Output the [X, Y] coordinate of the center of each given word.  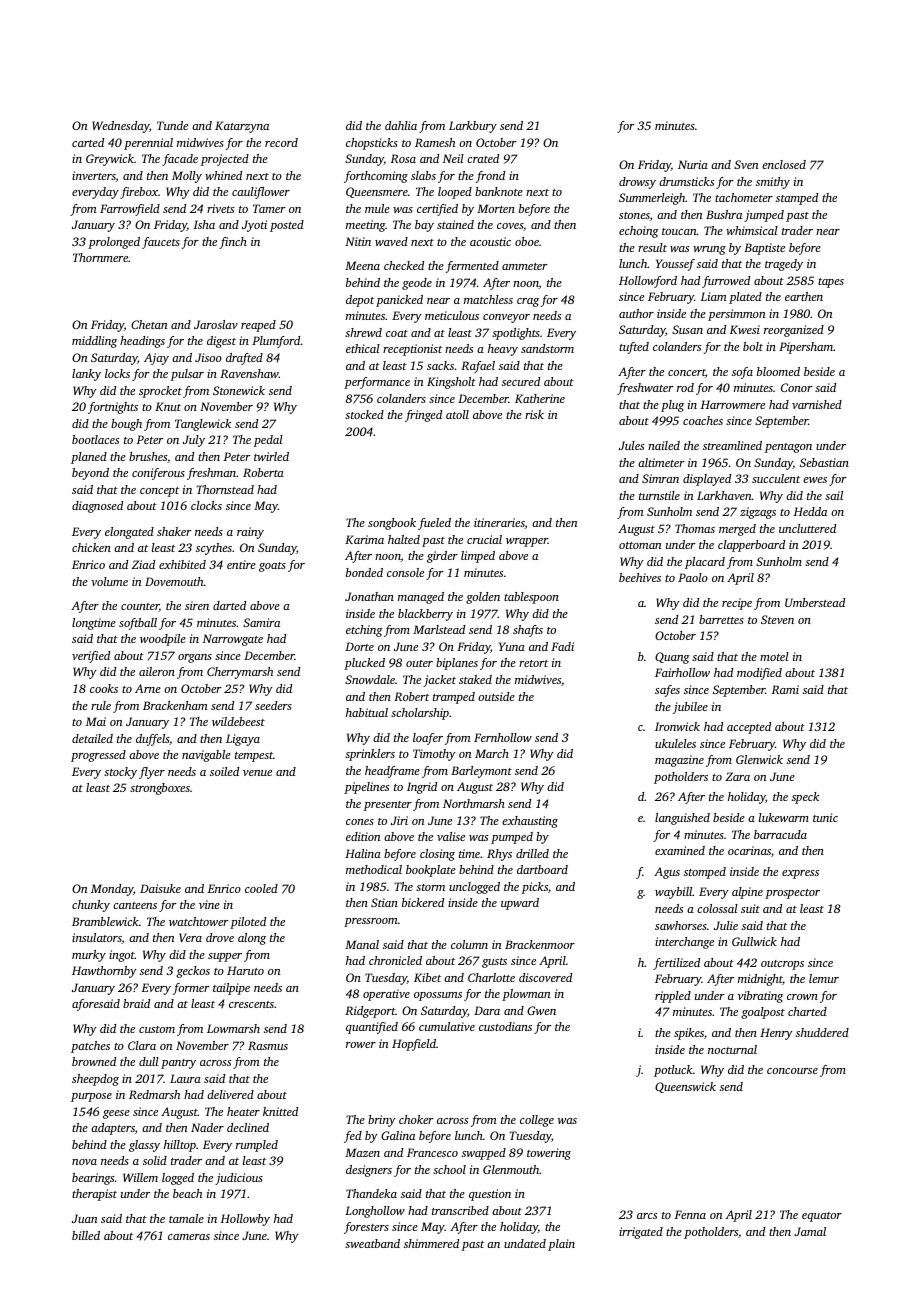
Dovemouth [174, 581]
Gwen [541, 1010]
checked [404, 265]
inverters [94, 176]
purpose [91, 1097]
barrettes [721, 619]
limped [478, 557]
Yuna [512, 646]
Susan [687, 329]
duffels [152, 740]
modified [759, 674]
